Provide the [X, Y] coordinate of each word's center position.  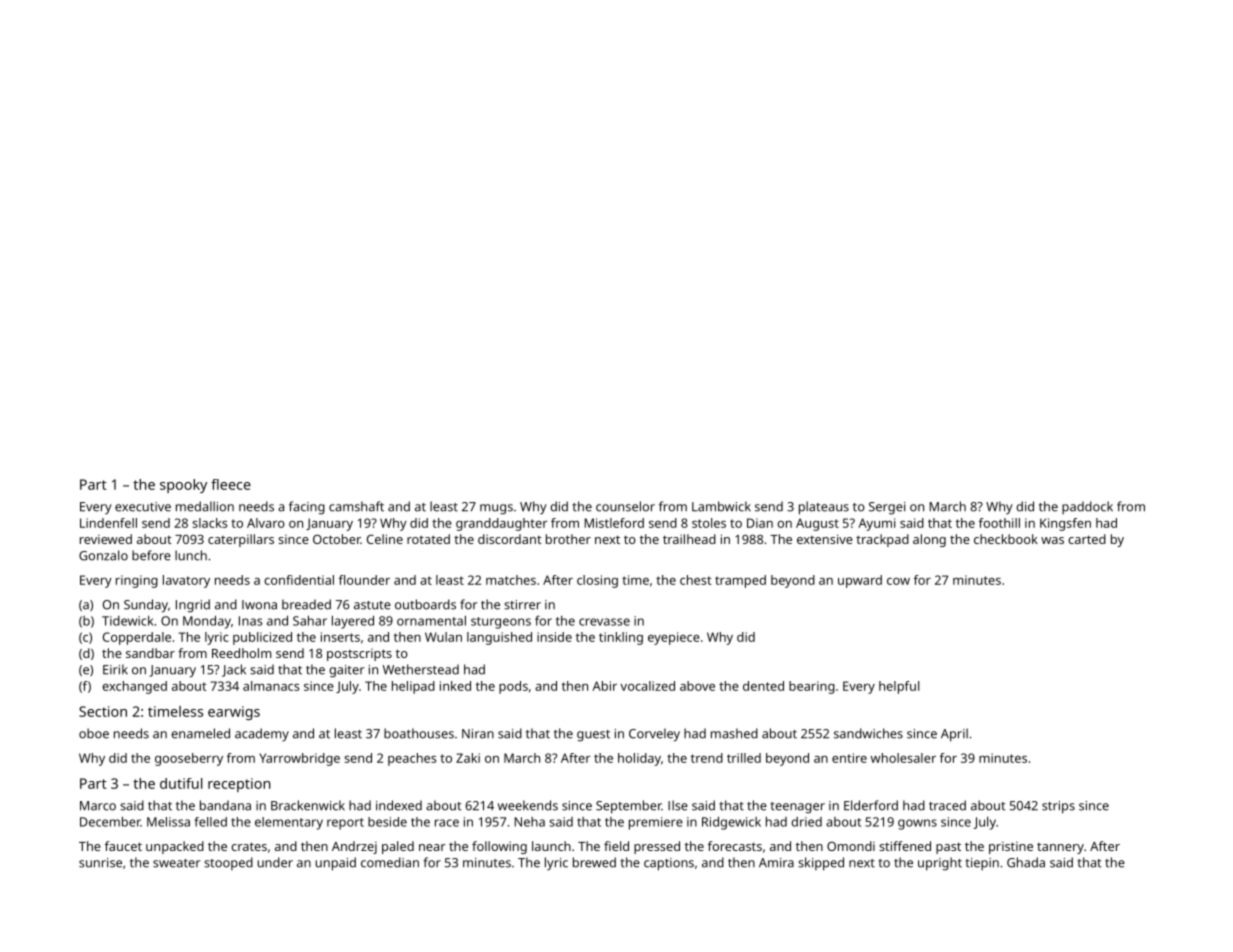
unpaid [336, 864]
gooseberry [189, 759]
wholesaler [903, 758]
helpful [899, 687]
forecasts [735, 846]
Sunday [146, 606]
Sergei [887, 508]
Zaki [468, 758]
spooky [183, 486]
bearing [812, 687]
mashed [734, 733]
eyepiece [674, 638]
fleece [231, 484]
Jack [234, 670]
